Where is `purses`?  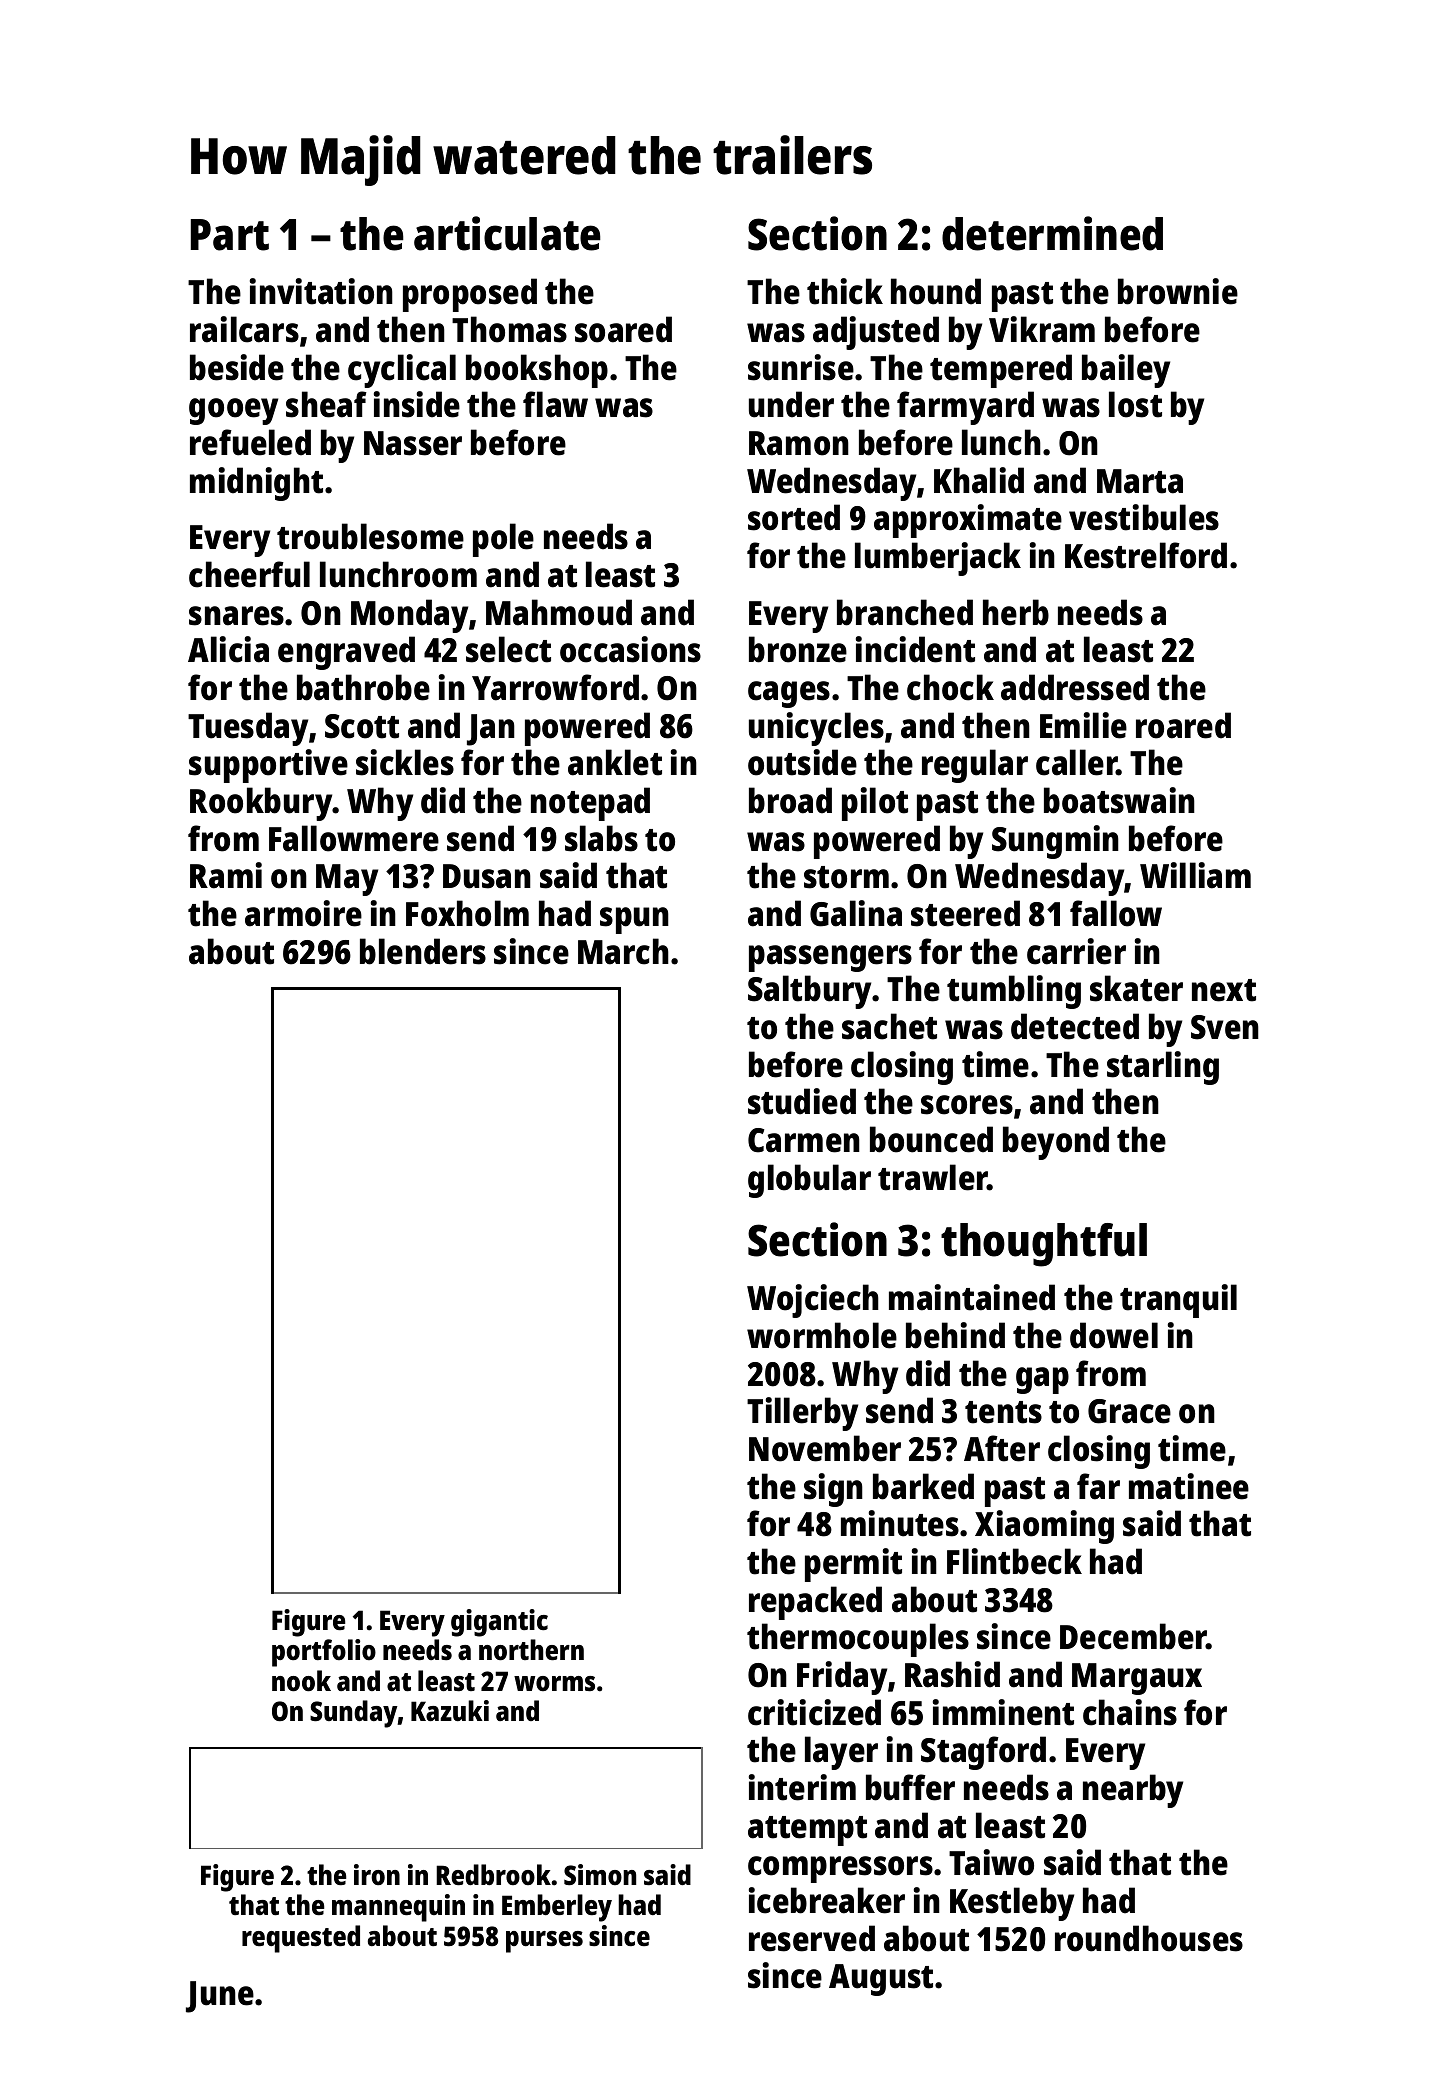 purses is located at coordinates (544, 1942).
